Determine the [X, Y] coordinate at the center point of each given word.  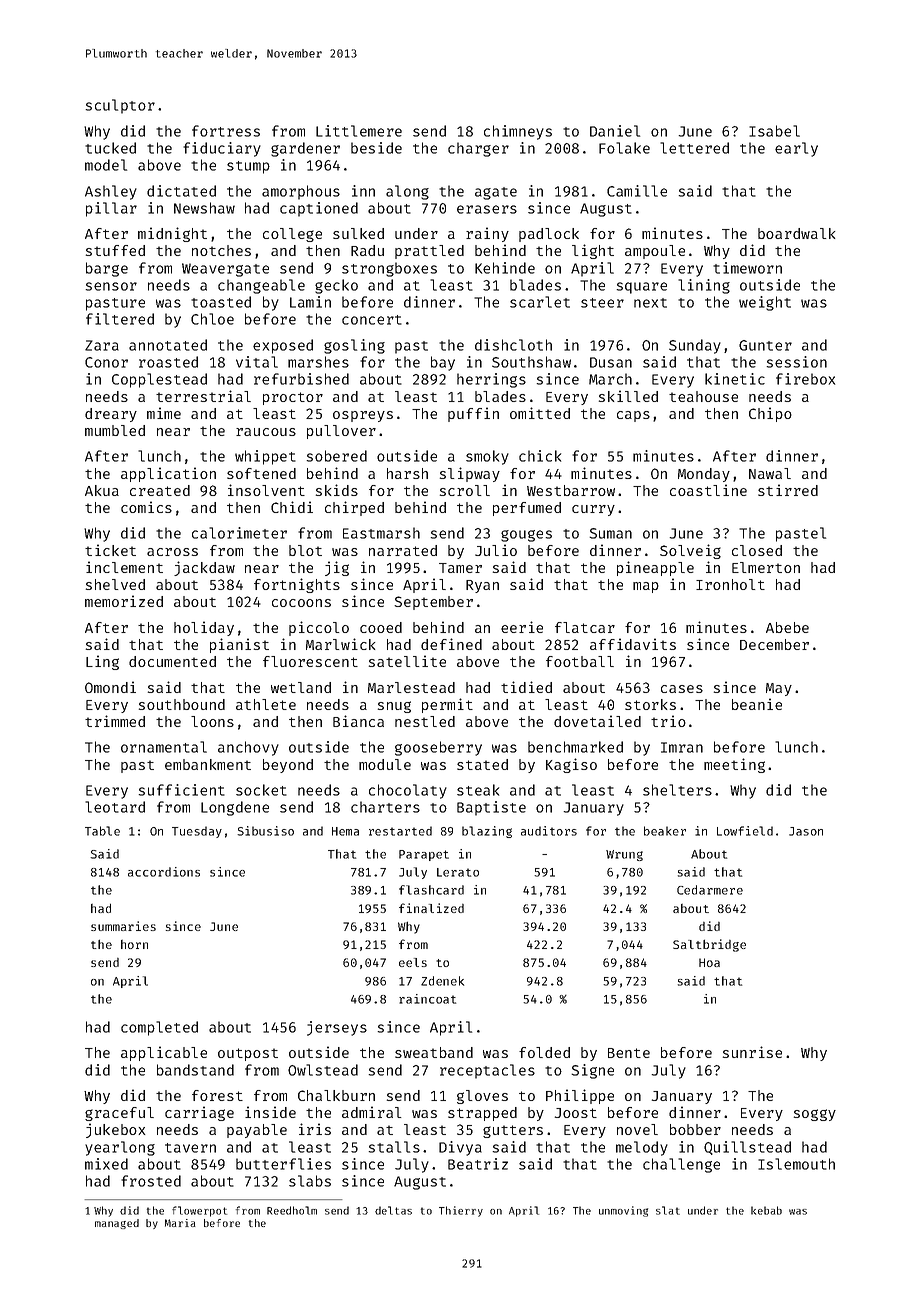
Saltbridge [709, 945]
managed [117, 1224]
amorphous [301, 192]
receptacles [487, 1071]
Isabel [774, 131]
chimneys [518, 132]
